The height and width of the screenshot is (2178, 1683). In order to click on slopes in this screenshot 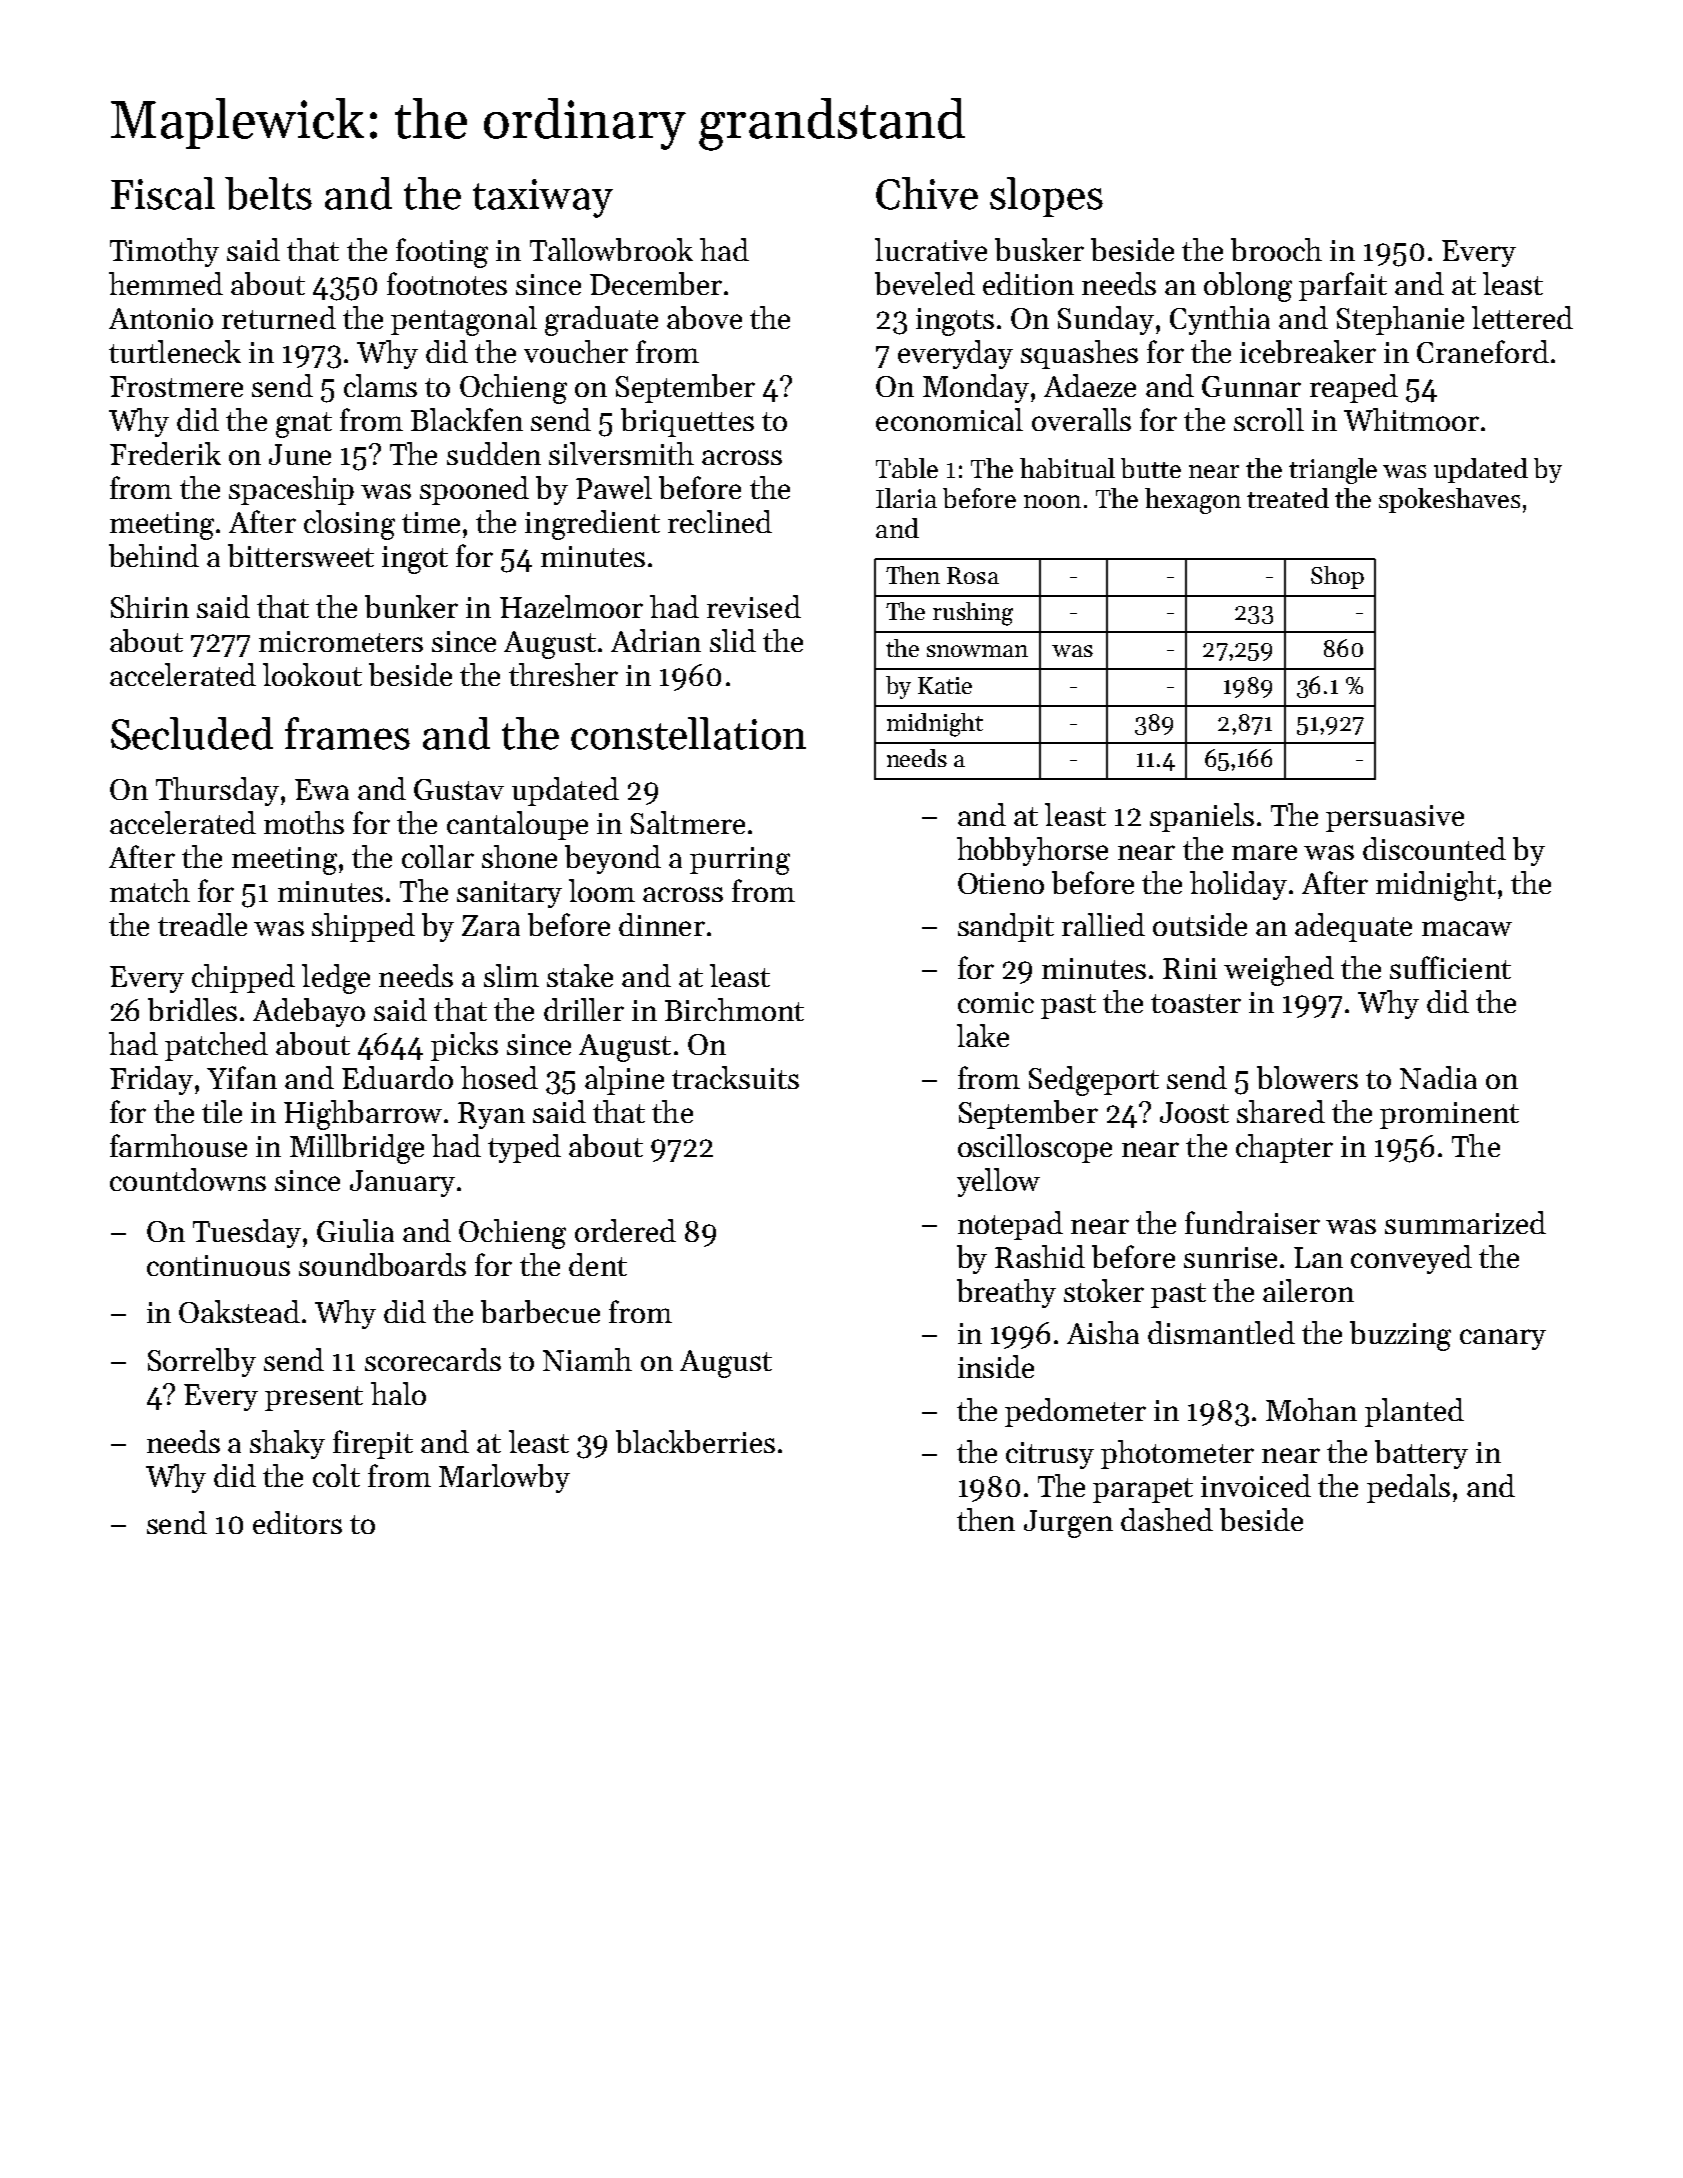, I will do `click(1046, 197)`.
